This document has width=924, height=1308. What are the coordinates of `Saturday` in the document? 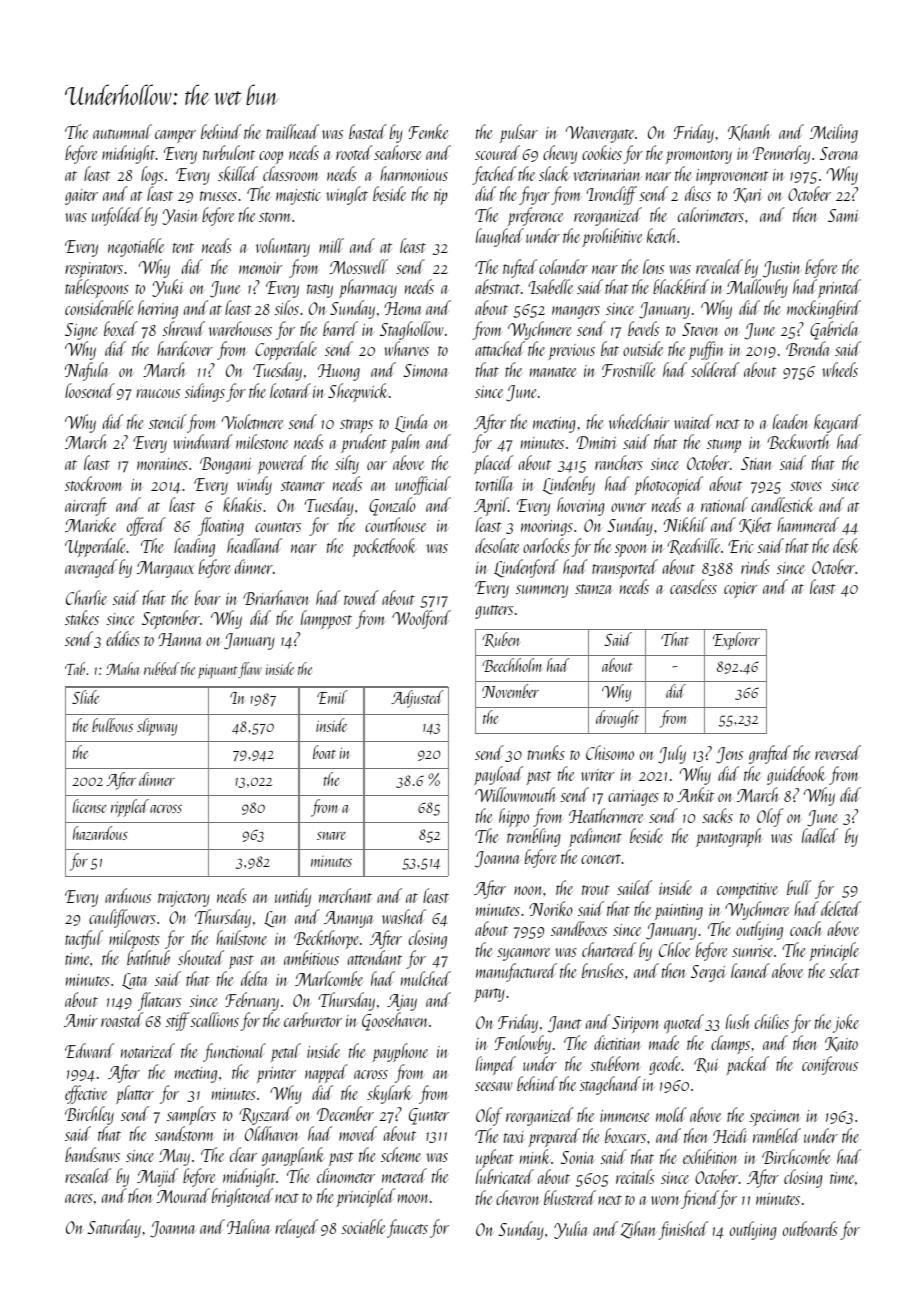 It's located at (114, 1228).
